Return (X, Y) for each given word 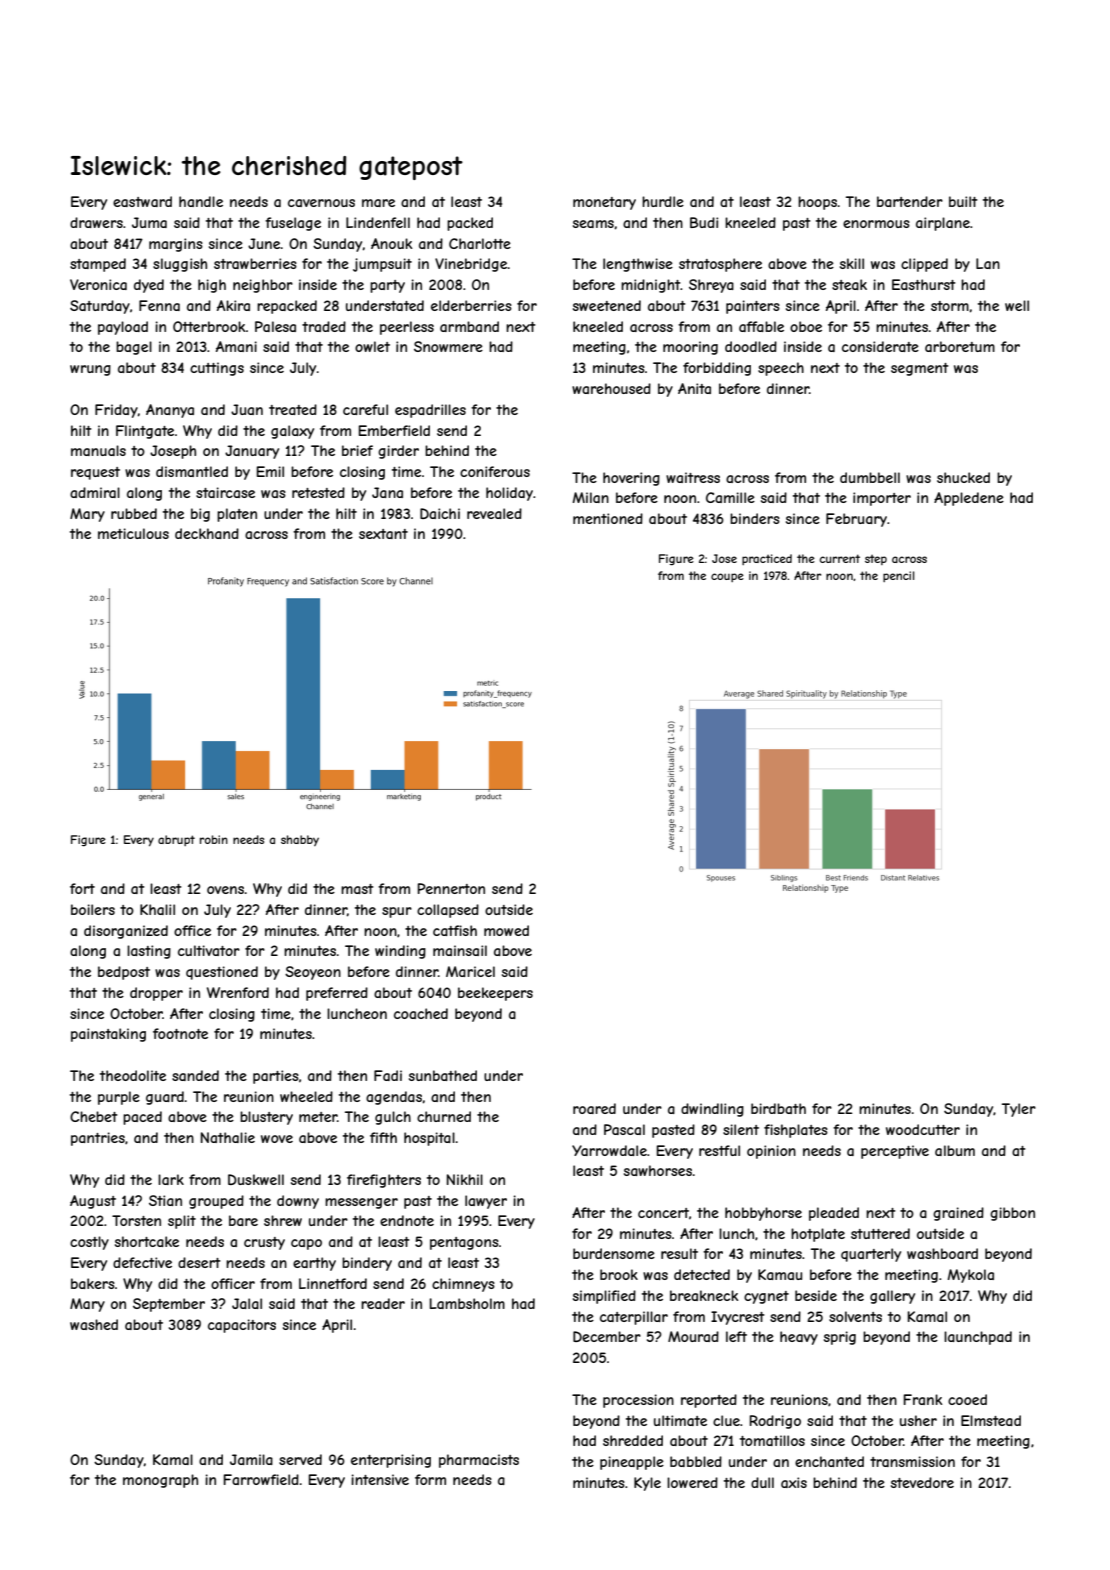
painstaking (108, 1035)
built (963, 201)
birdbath (778, 1108)
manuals (98, 450)
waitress (693, 477)
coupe (727, 577)
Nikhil (465, 1179)
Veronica (98, 284)
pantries (98, 1139)
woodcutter (923, 1129)
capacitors (242, 1326)
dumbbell (870, 477)
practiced (767, 559)
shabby (300, 840)
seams (593, 224)
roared (594, 1108)
